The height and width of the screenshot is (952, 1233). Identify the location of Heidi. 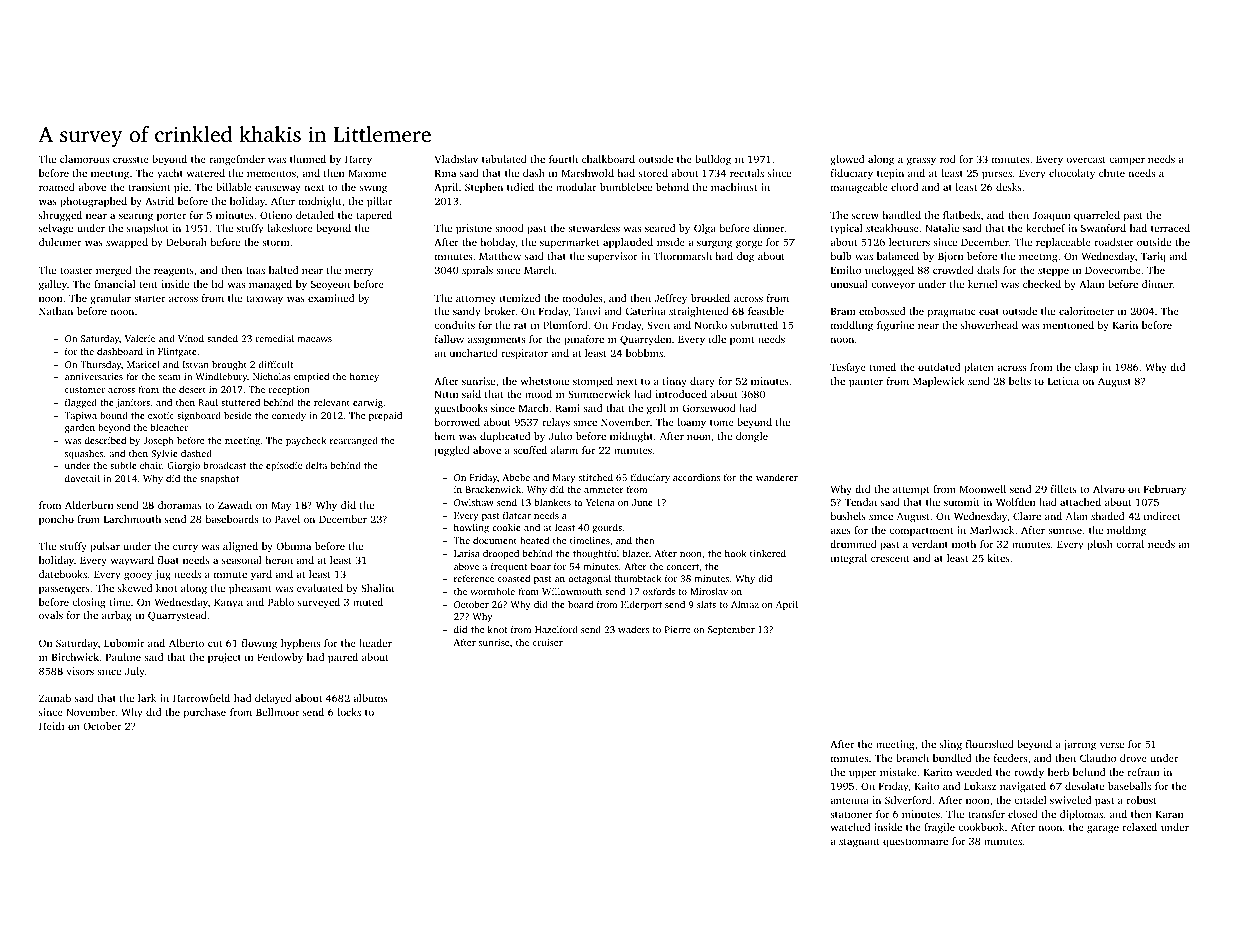
(51, 726).
